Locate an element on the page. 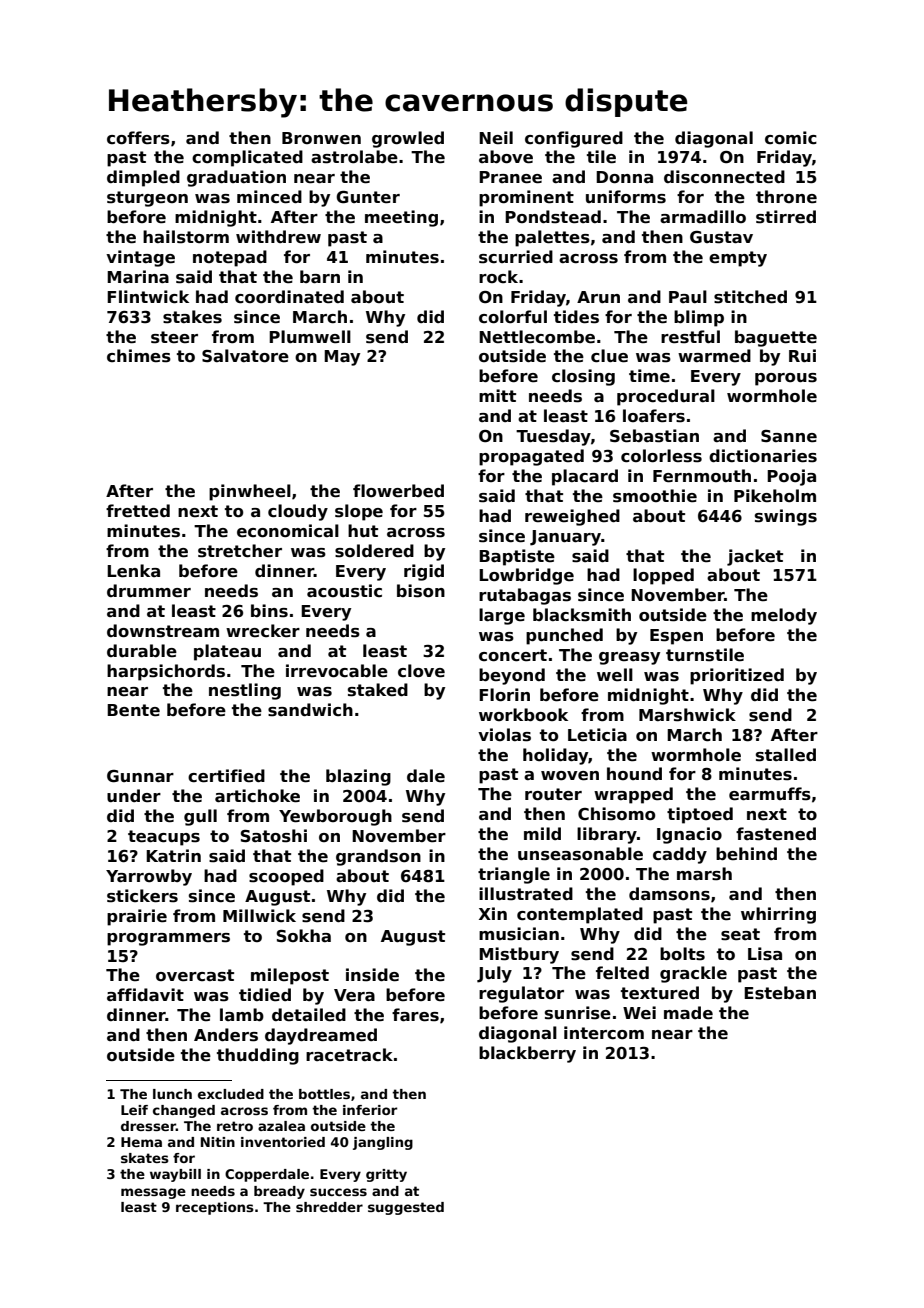 Image resolution: width=924 pixels, height=1308 pixels. Pranee is located at coordinates (510, 177).
